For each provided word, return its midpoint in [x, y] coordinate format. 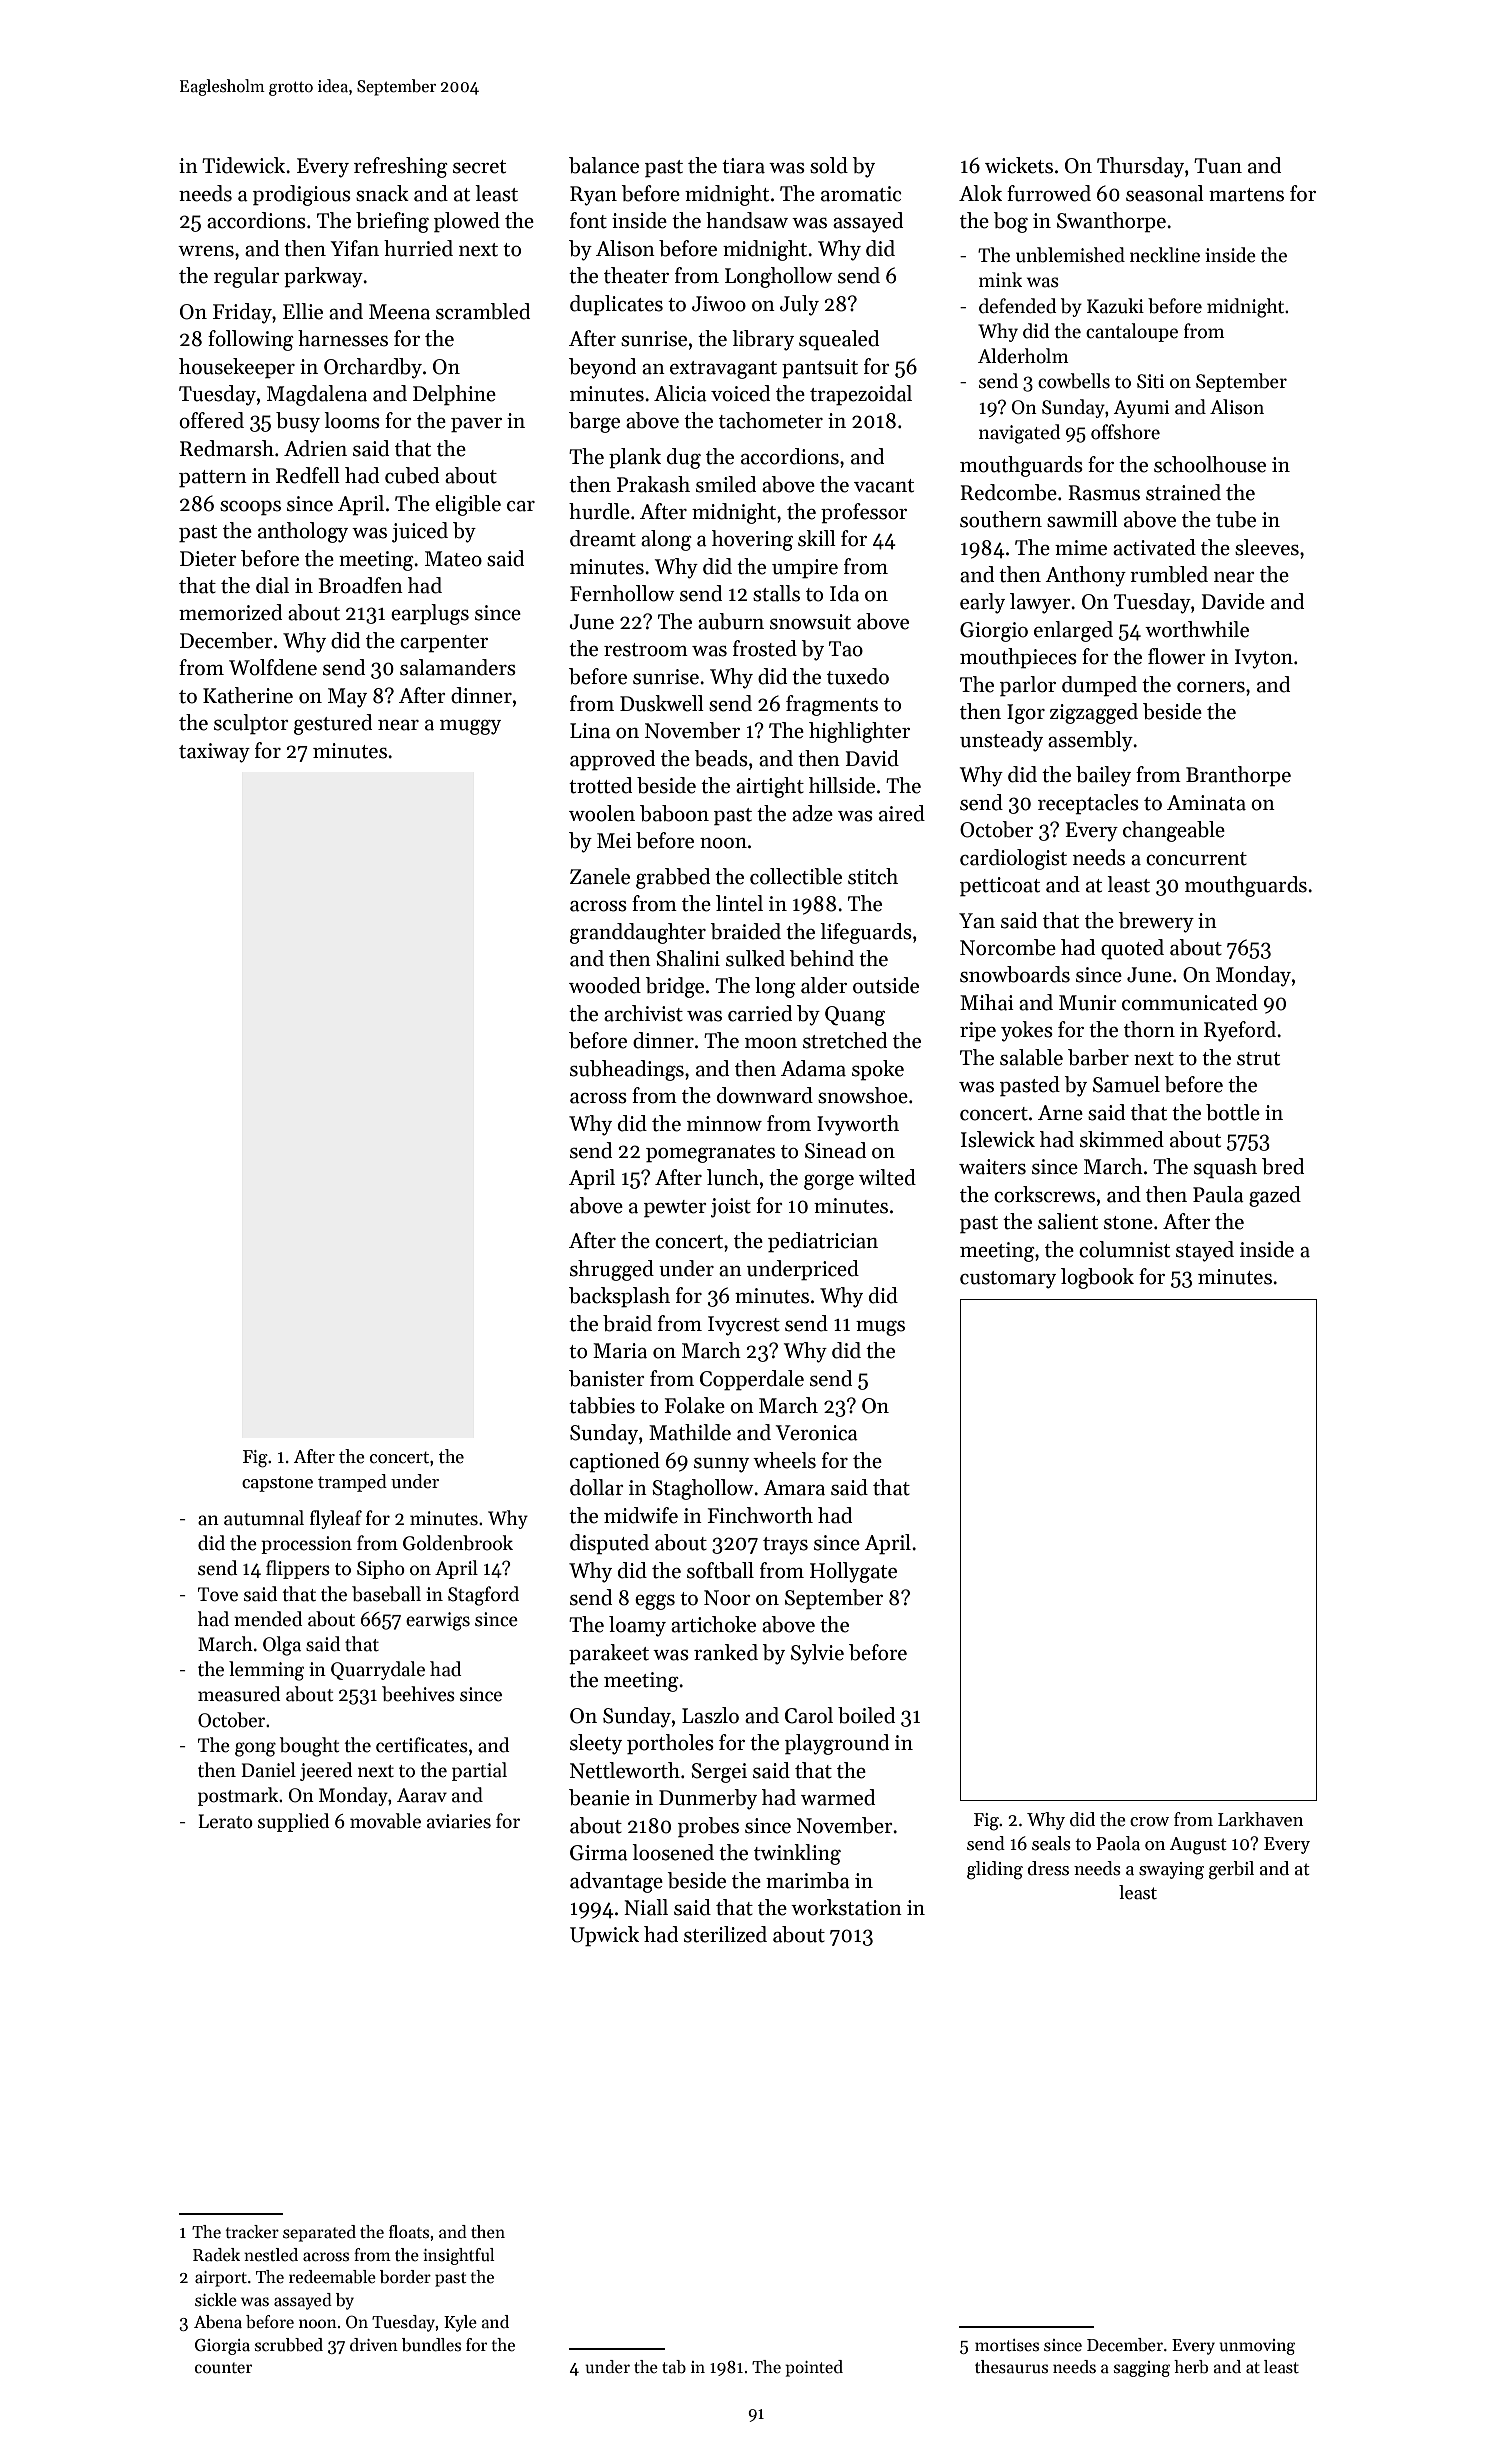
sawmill [1082, 519]
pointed [814, 2368]
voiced [740, 393]
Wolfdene [273, 667]
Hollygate [853, 1572]
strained [1183, 492]
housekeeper [237, 368]
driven [374, 2345]
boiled [866, 1715]
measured [239, 1694]
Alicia [680, 393]
